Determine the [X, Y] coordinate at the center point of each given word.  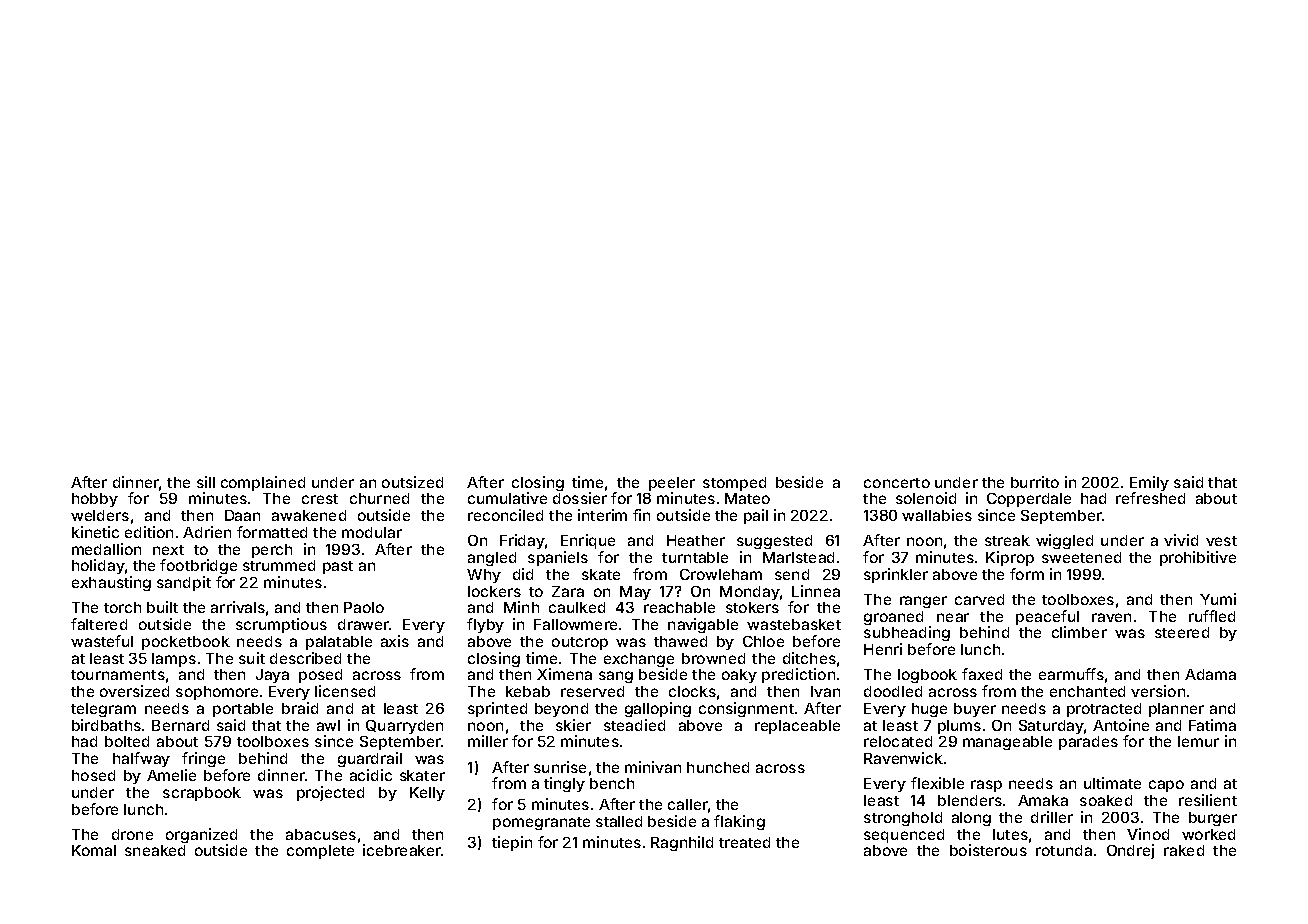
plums [959, 727]
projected [330, 793]
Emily [1149, 483]
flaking [739, 822]
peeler [672, 484]
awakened [309, 515]
